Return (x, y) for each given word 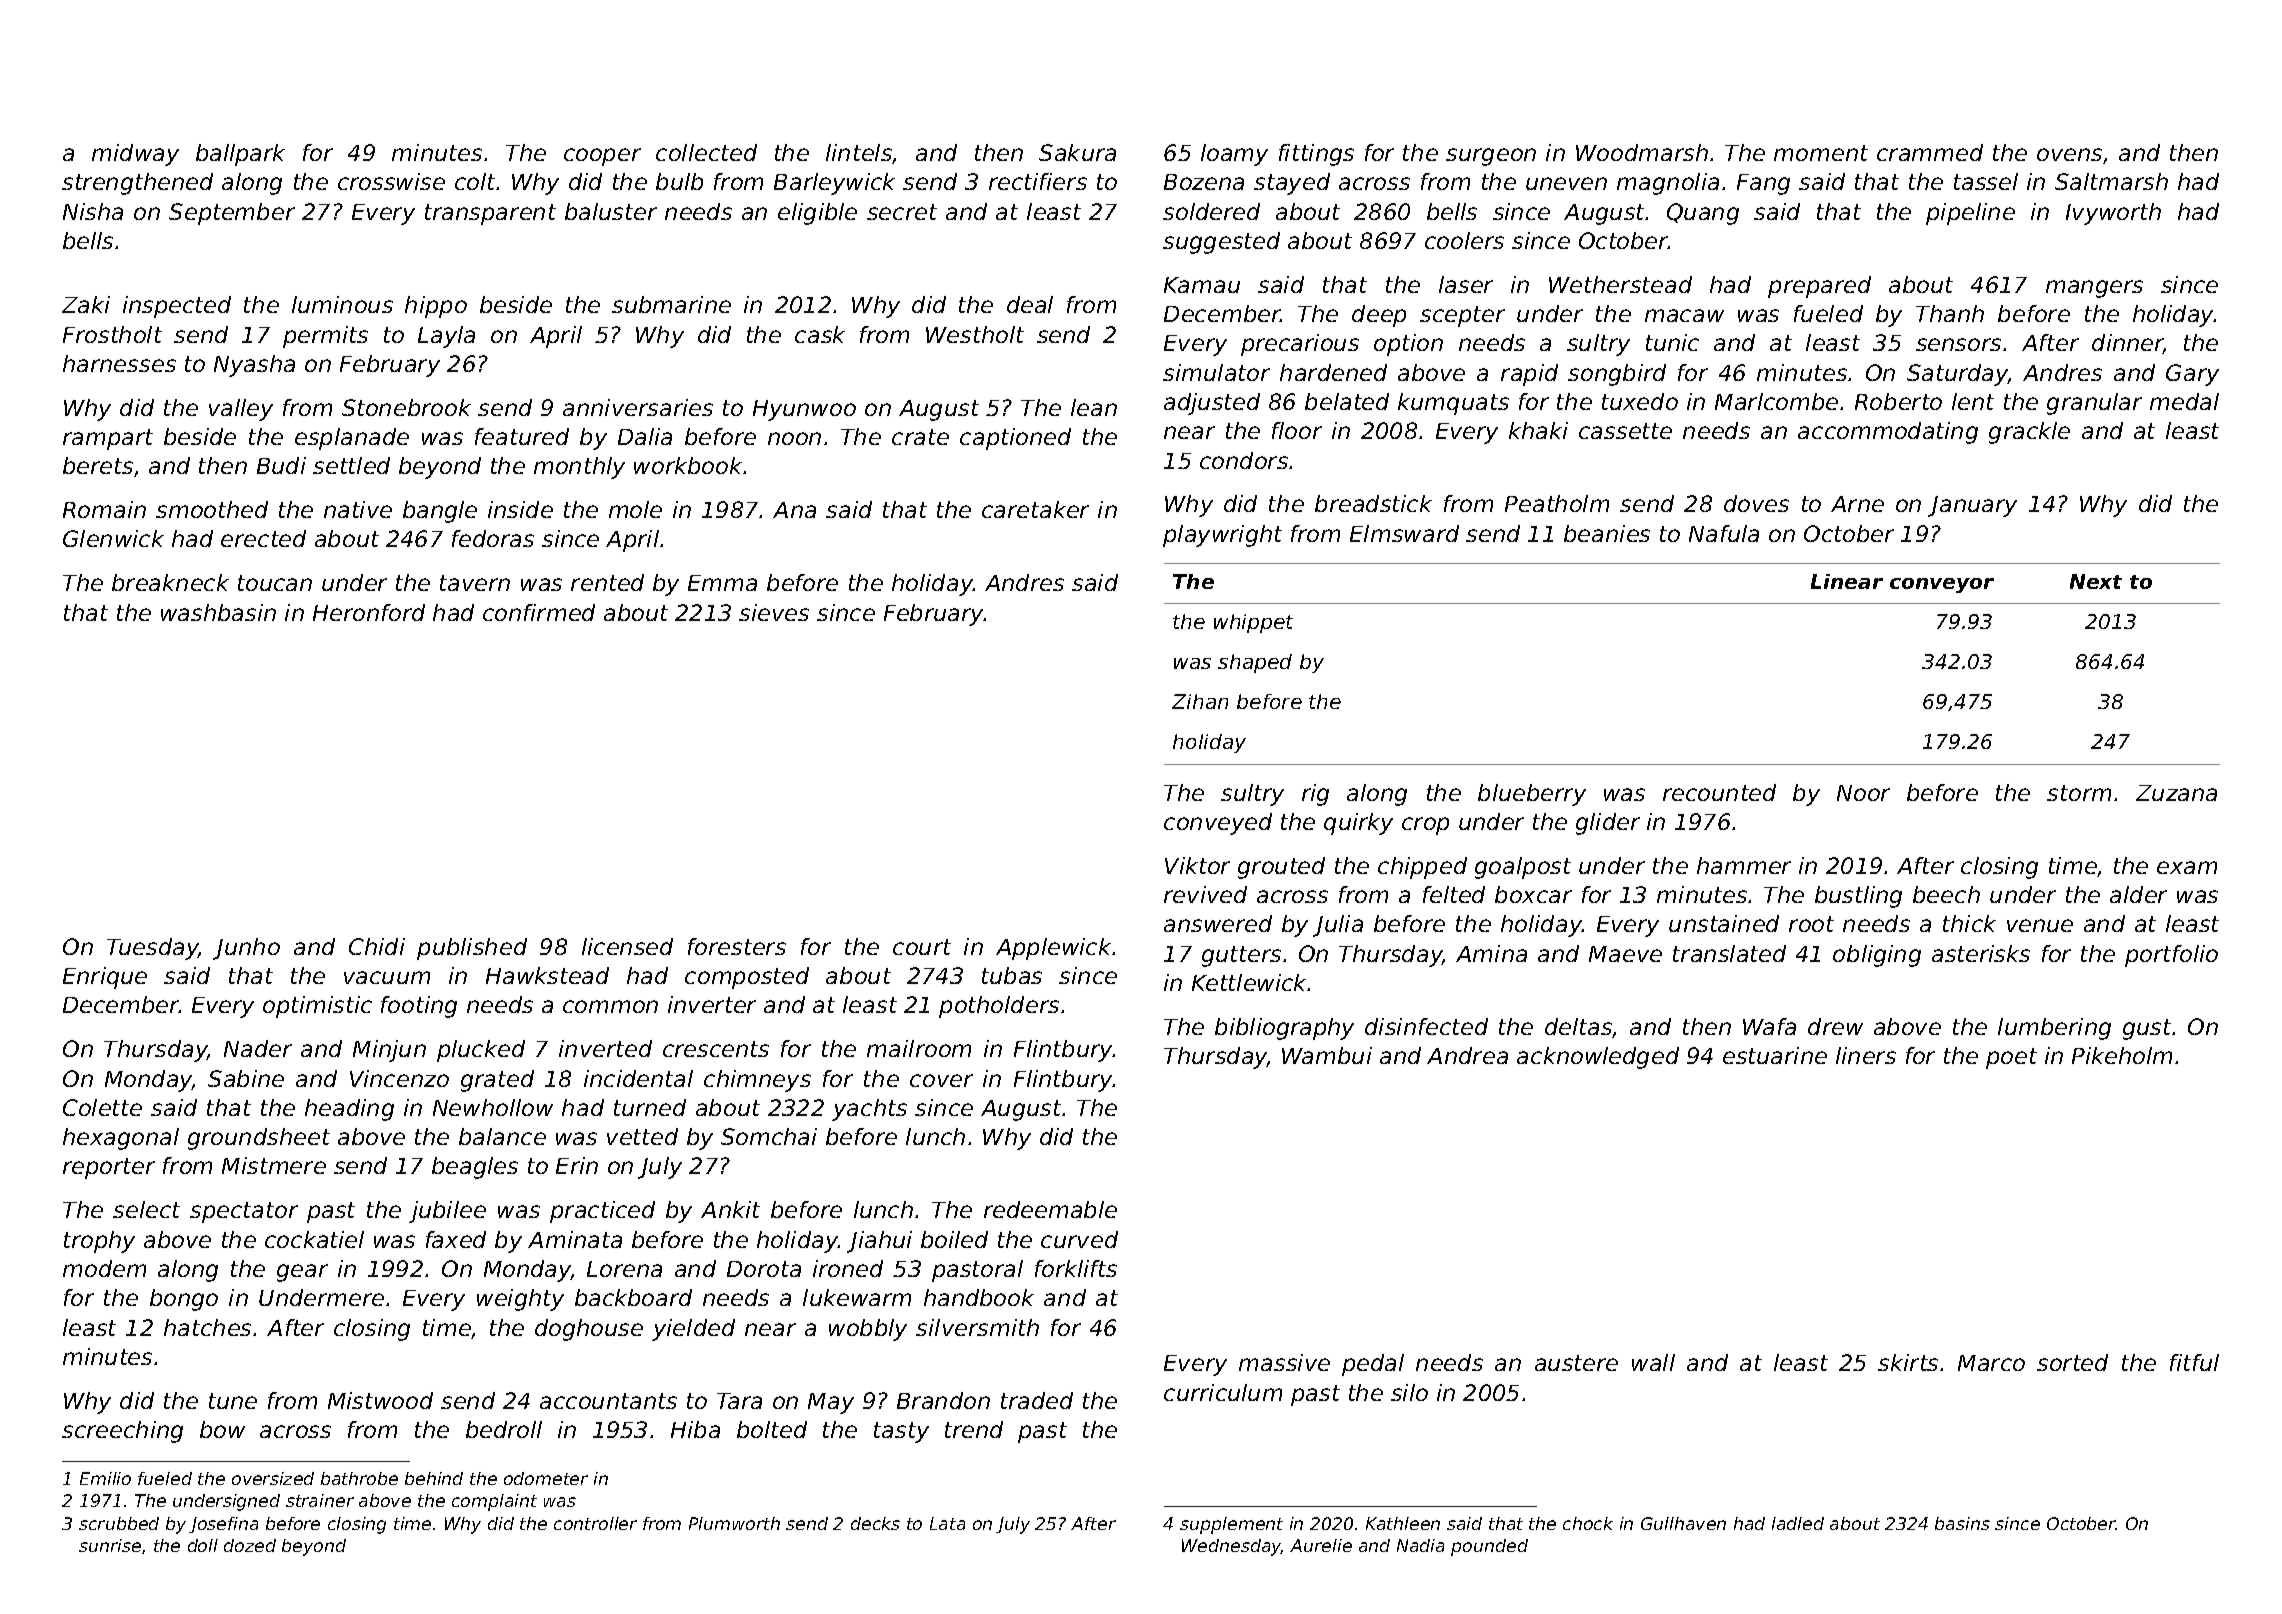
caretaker (1035, 509)
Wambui (1327, 1055)
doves (1756, 503)
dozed (250, 1545)
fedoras (493, 538)
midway (135, 155)
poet (2011, 1058)
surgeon (1491, 157)
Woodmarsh (1642, 152)
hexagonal (121, 1139)
